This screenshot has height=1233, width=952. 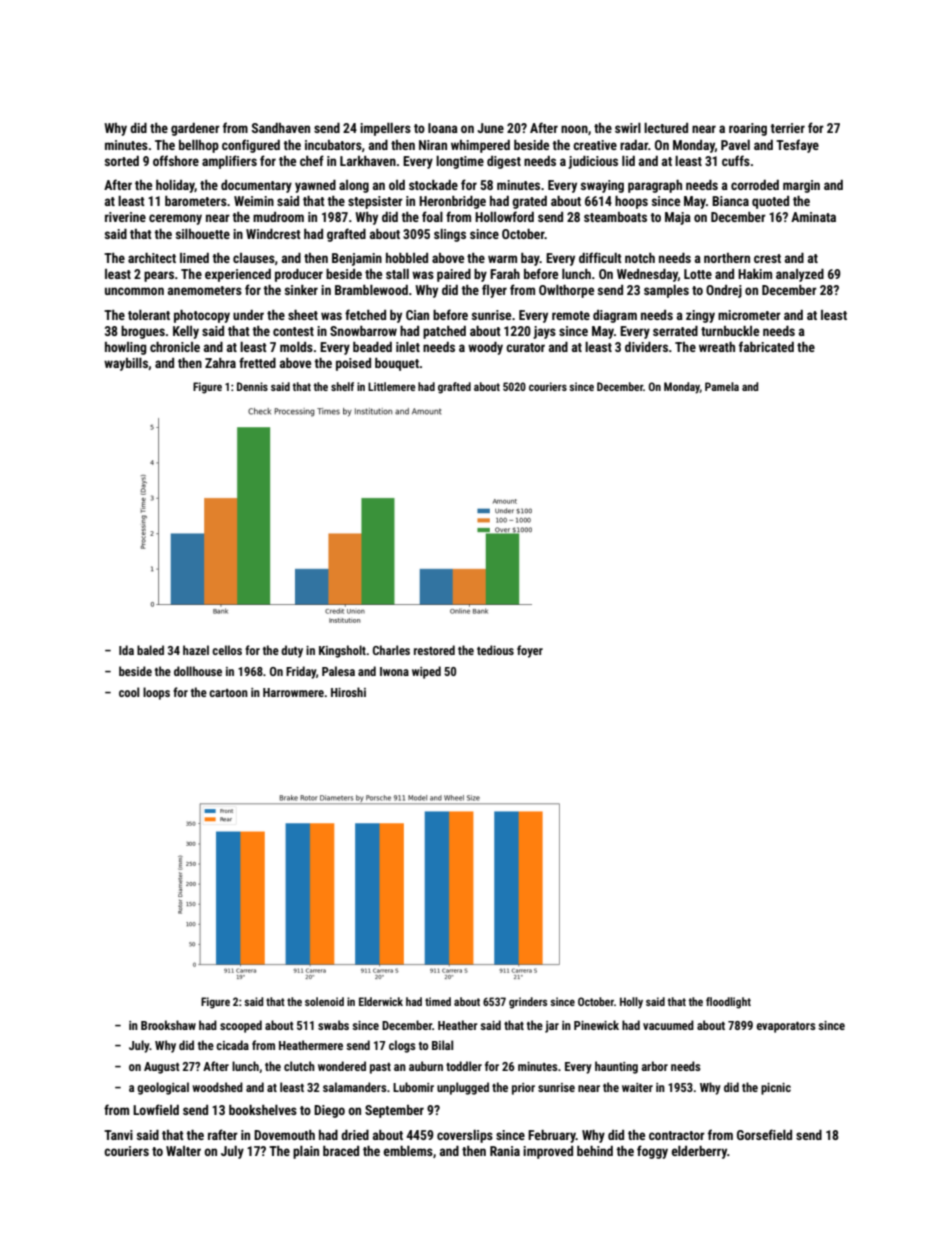 What do you see at coordinates (408, 1151) in the screenshot?
I see `emblems` at bounding box center [408, 1151].
